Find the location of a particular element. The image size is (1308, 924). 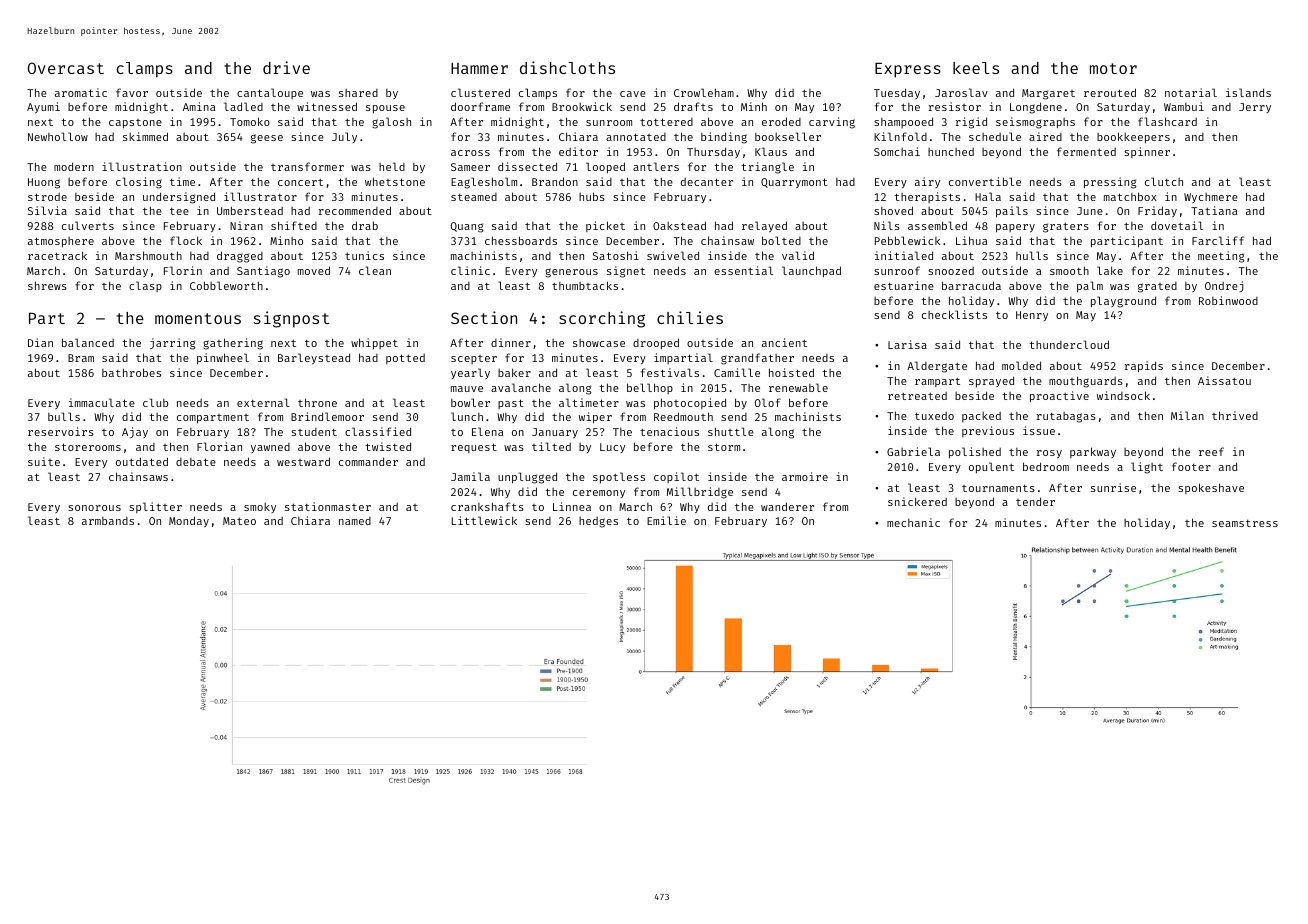

Wambui is located at coordinates (1184, 106).
